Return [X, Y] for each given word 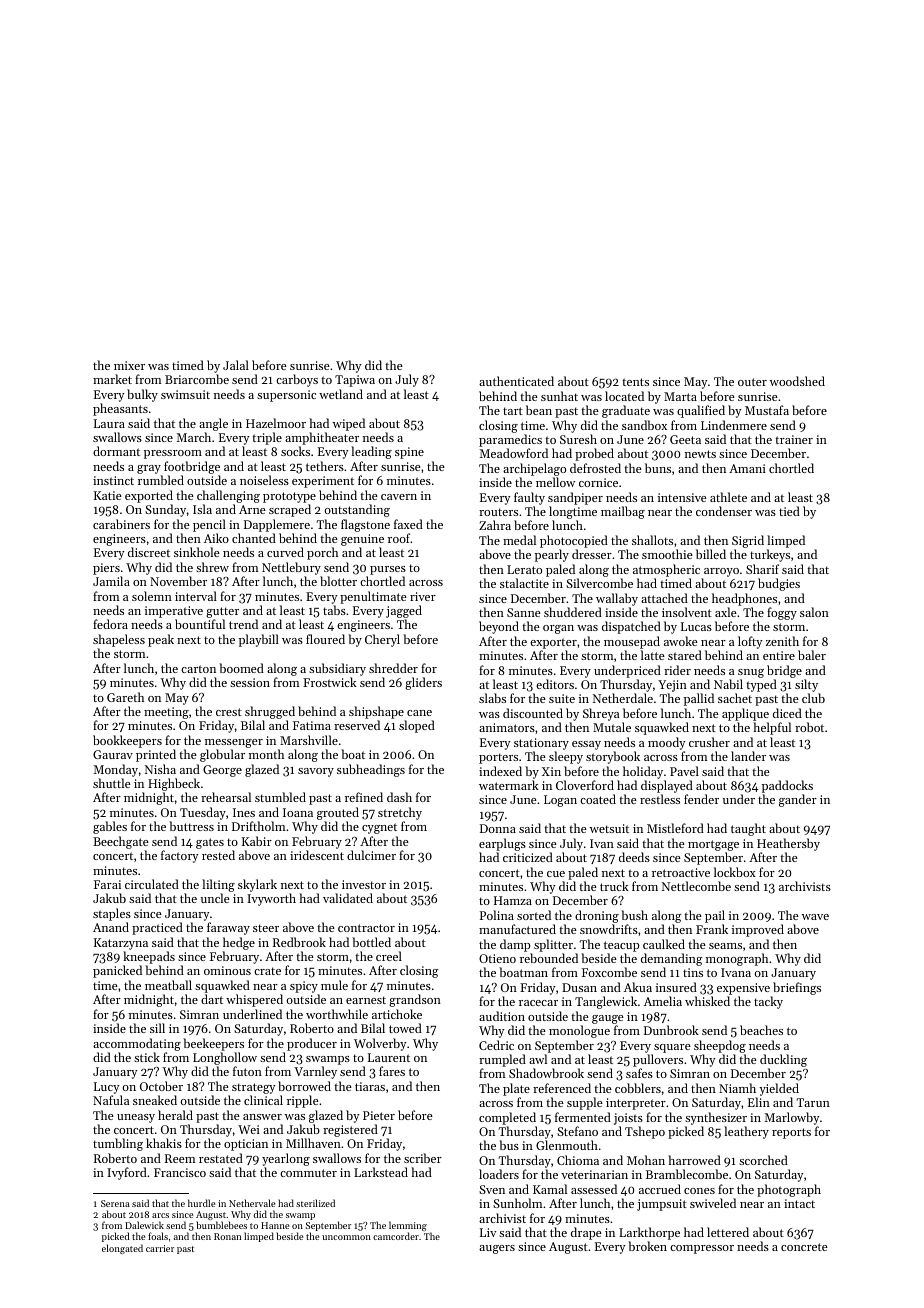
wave [815, 917]
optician [246, 1145]
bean [539, 410]
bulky [142, 395]
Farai [107, 884]
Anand [111, 927]
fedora [110, 624]
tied [789, 511]
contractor [366, 928]
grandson [415, 1000]
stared [685, 655]
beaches [761, 1030]
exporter [553, 643]
